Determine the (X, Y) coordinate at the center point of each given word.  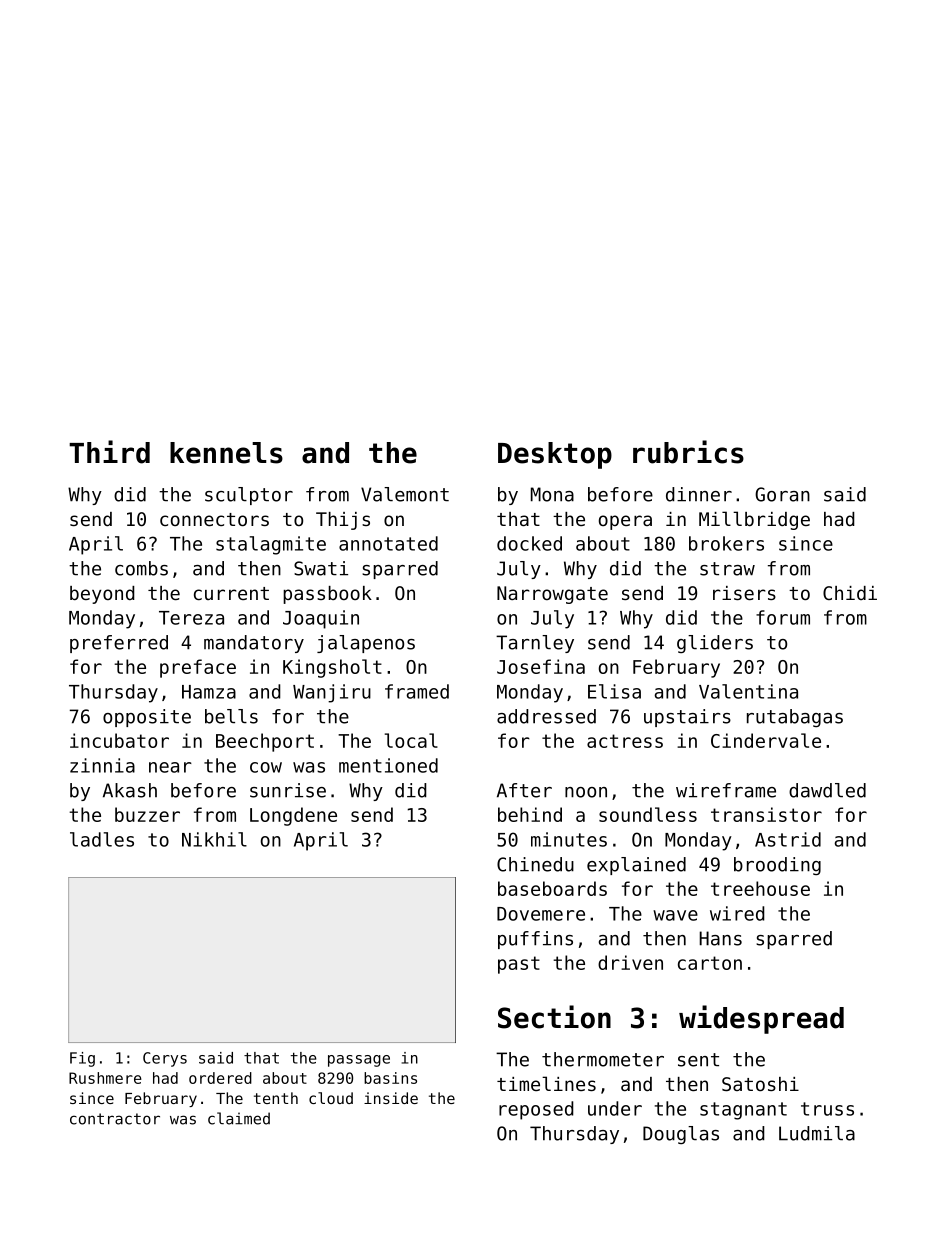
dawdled (827, 790)
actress (625, 741)
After (524, 790)
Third (109, 452)
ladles (102, 839)
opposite (147, 718)
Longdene (293, 816)
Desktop (555, 455)
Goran (782, 494)
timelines (546, 1083)
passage (359, 1061)
